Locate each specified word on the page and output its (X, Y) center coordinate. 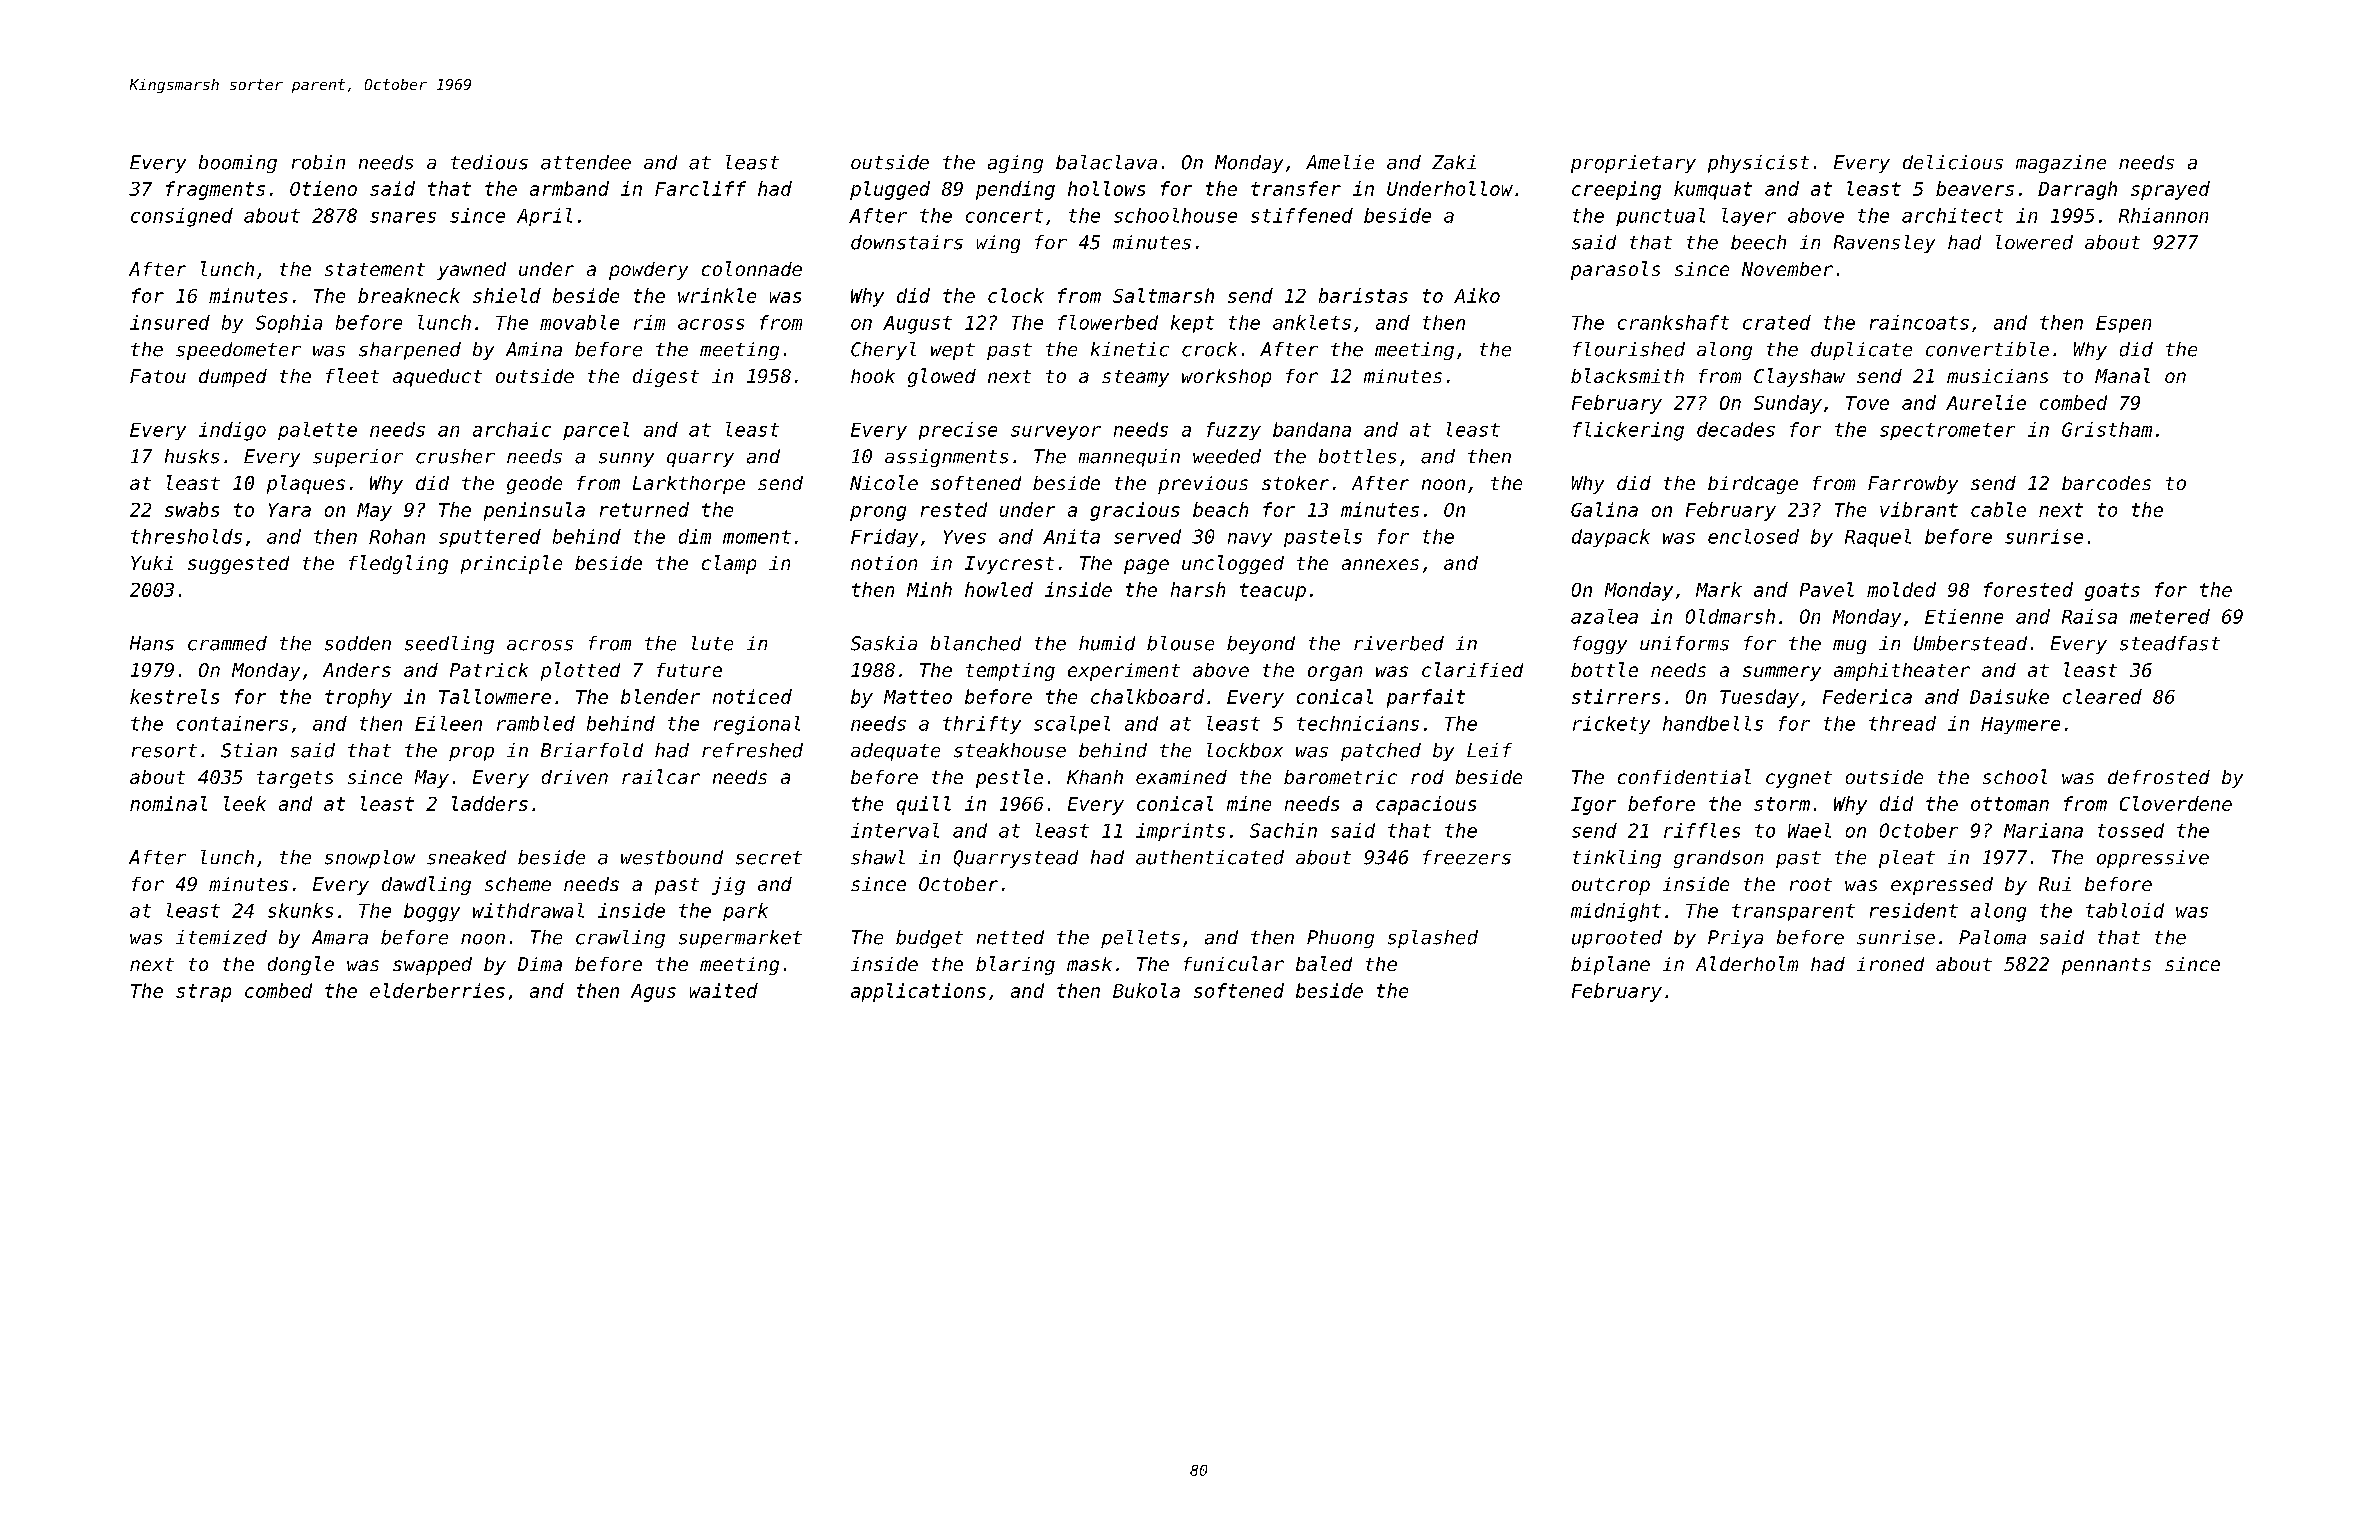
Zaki (1454, 162)
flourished (1629, 349)
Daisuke (2009, 696)
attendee (586, 162)
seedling (449, 645)
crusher (455, 456)
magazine (2061, 164)
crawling (620, 939)
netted (1010, 937)
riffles (1702, 830)
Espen (2123, 324)
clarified (1472, 669)
